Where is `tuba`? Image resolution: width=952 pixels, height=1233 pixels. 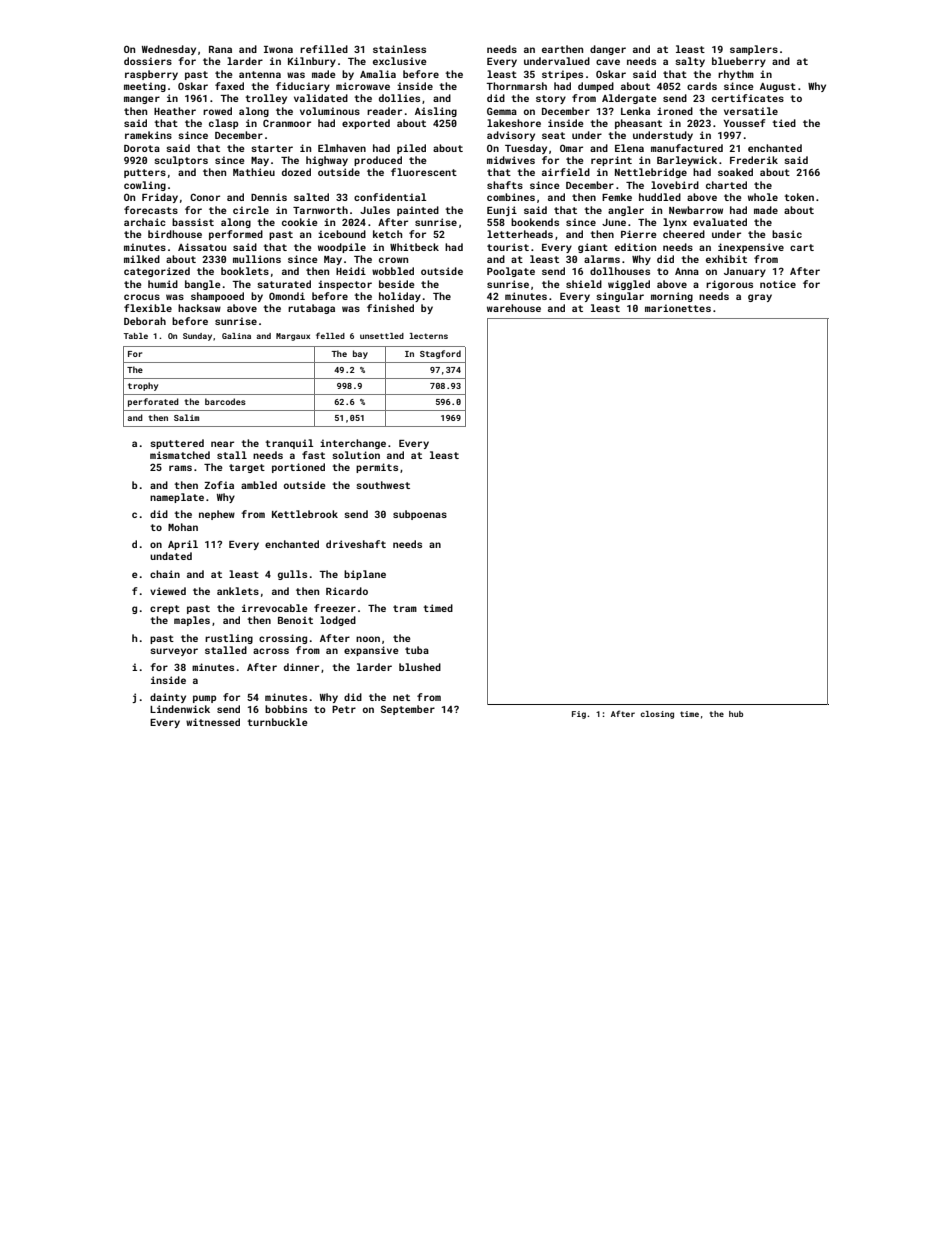
tuba is located at coordinates (417, 650).
